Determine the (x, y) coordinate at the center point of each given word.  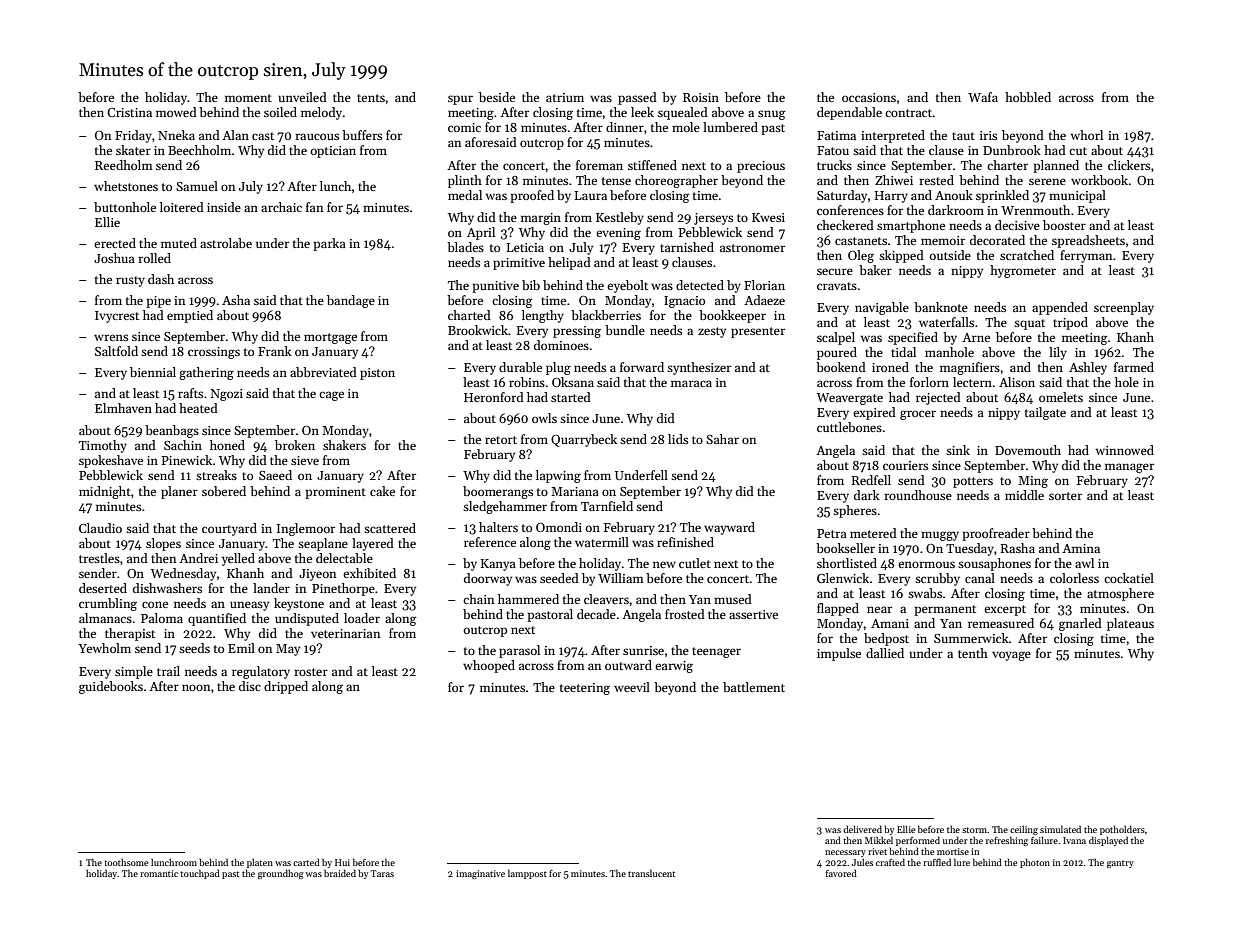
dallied (885, 653)
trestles (99, 558)
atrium (565, 97)
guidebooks (111, 687)
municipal (1077, 196)
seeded (559, 578)
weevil (632, 687)
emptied (190, 316)
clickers (1129, 165)
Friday (133, 136)
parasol (519, 651)
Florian (764, 285)
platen (260, 863)
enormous (926, 564)
